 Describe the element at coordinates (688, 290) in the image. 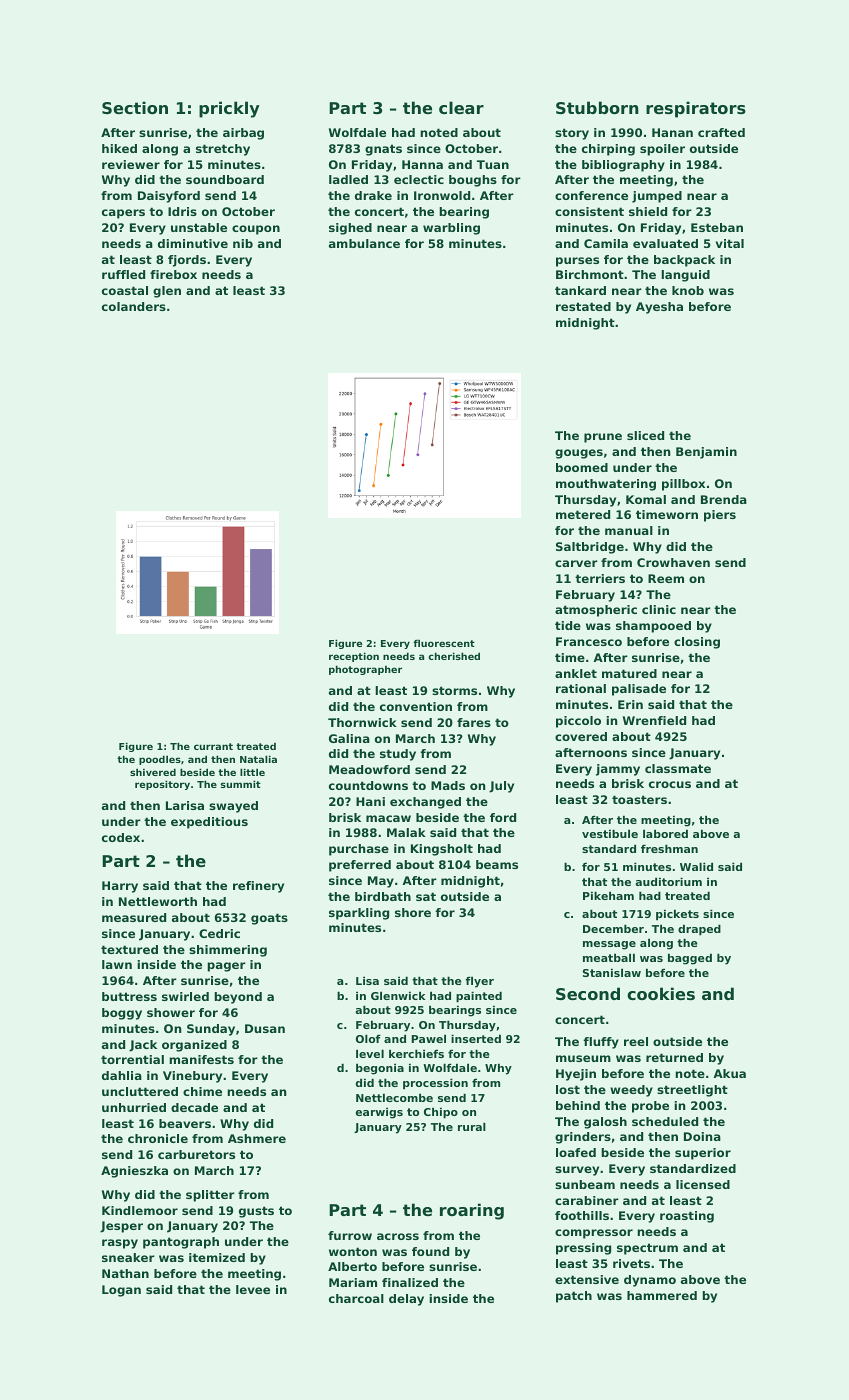

I see `knob` at that location.
